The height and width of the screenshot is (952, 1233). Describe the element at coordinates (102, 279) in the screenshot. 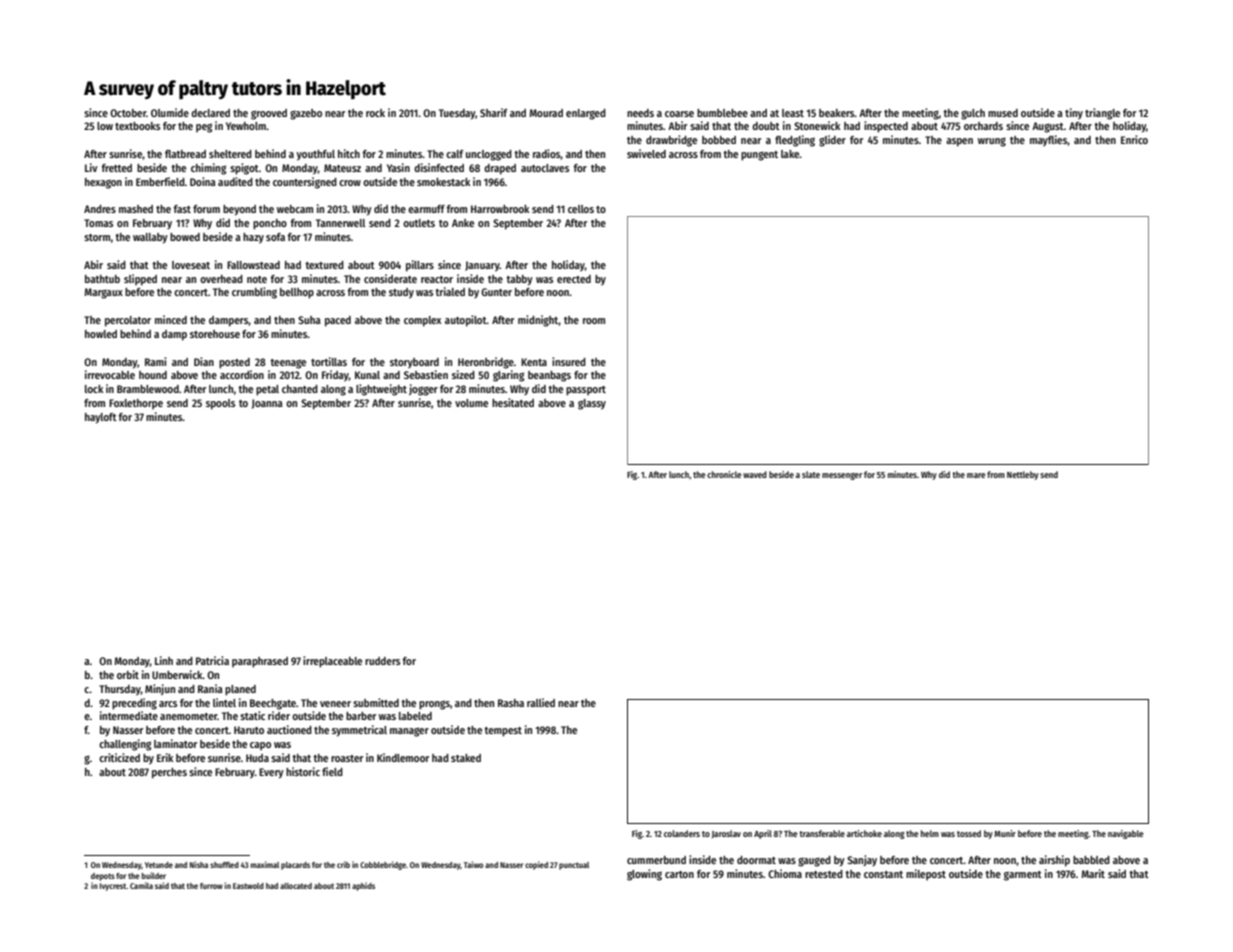

I see `bathtub` at that location.
